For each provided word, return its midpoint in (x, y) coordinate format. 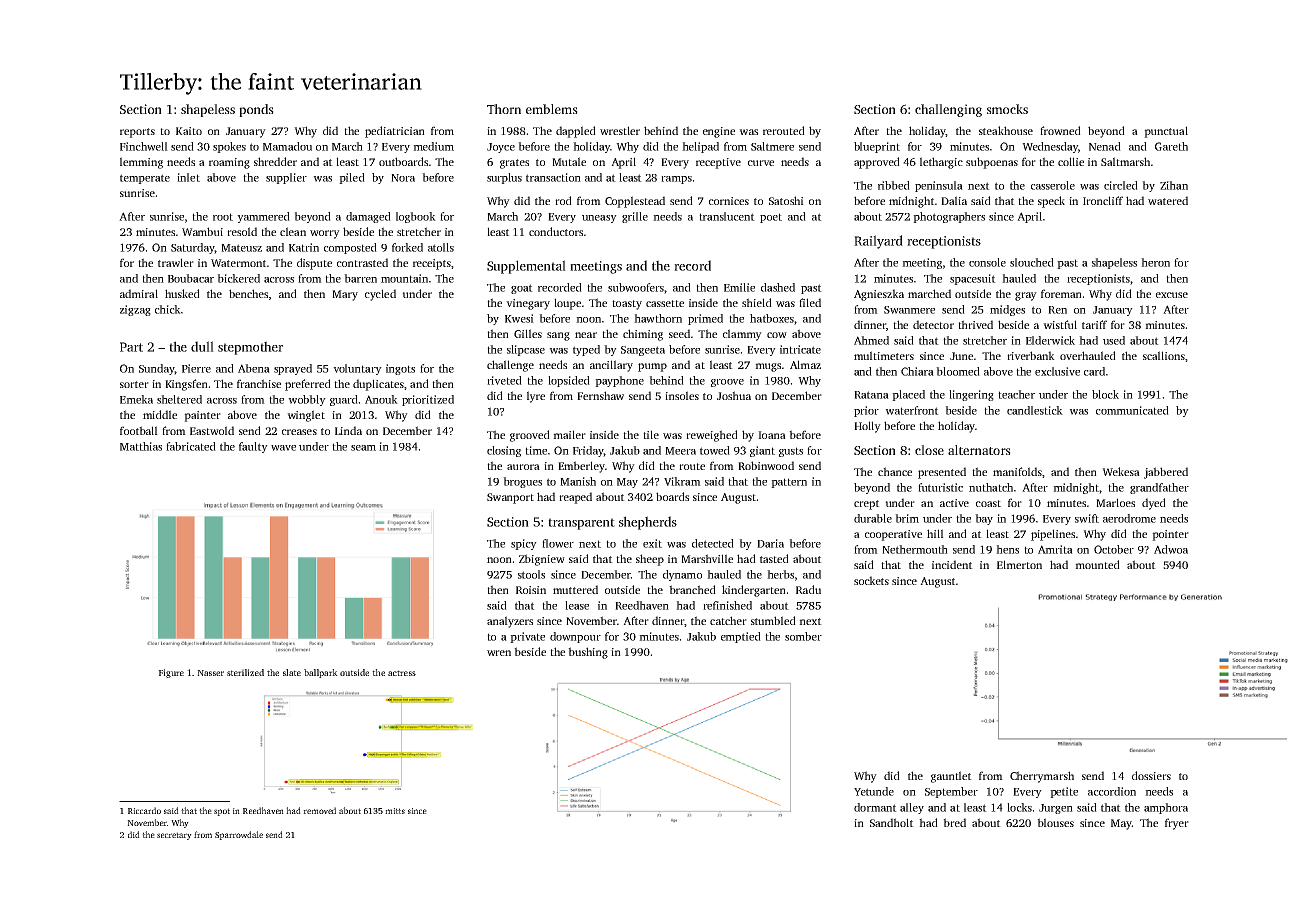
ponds (256, 110)
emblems (552, 109)
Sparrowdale (239, 835)
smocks (1007, 109)
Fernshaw (600, 395)
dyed (1154, 504)
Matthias (141, 446)
